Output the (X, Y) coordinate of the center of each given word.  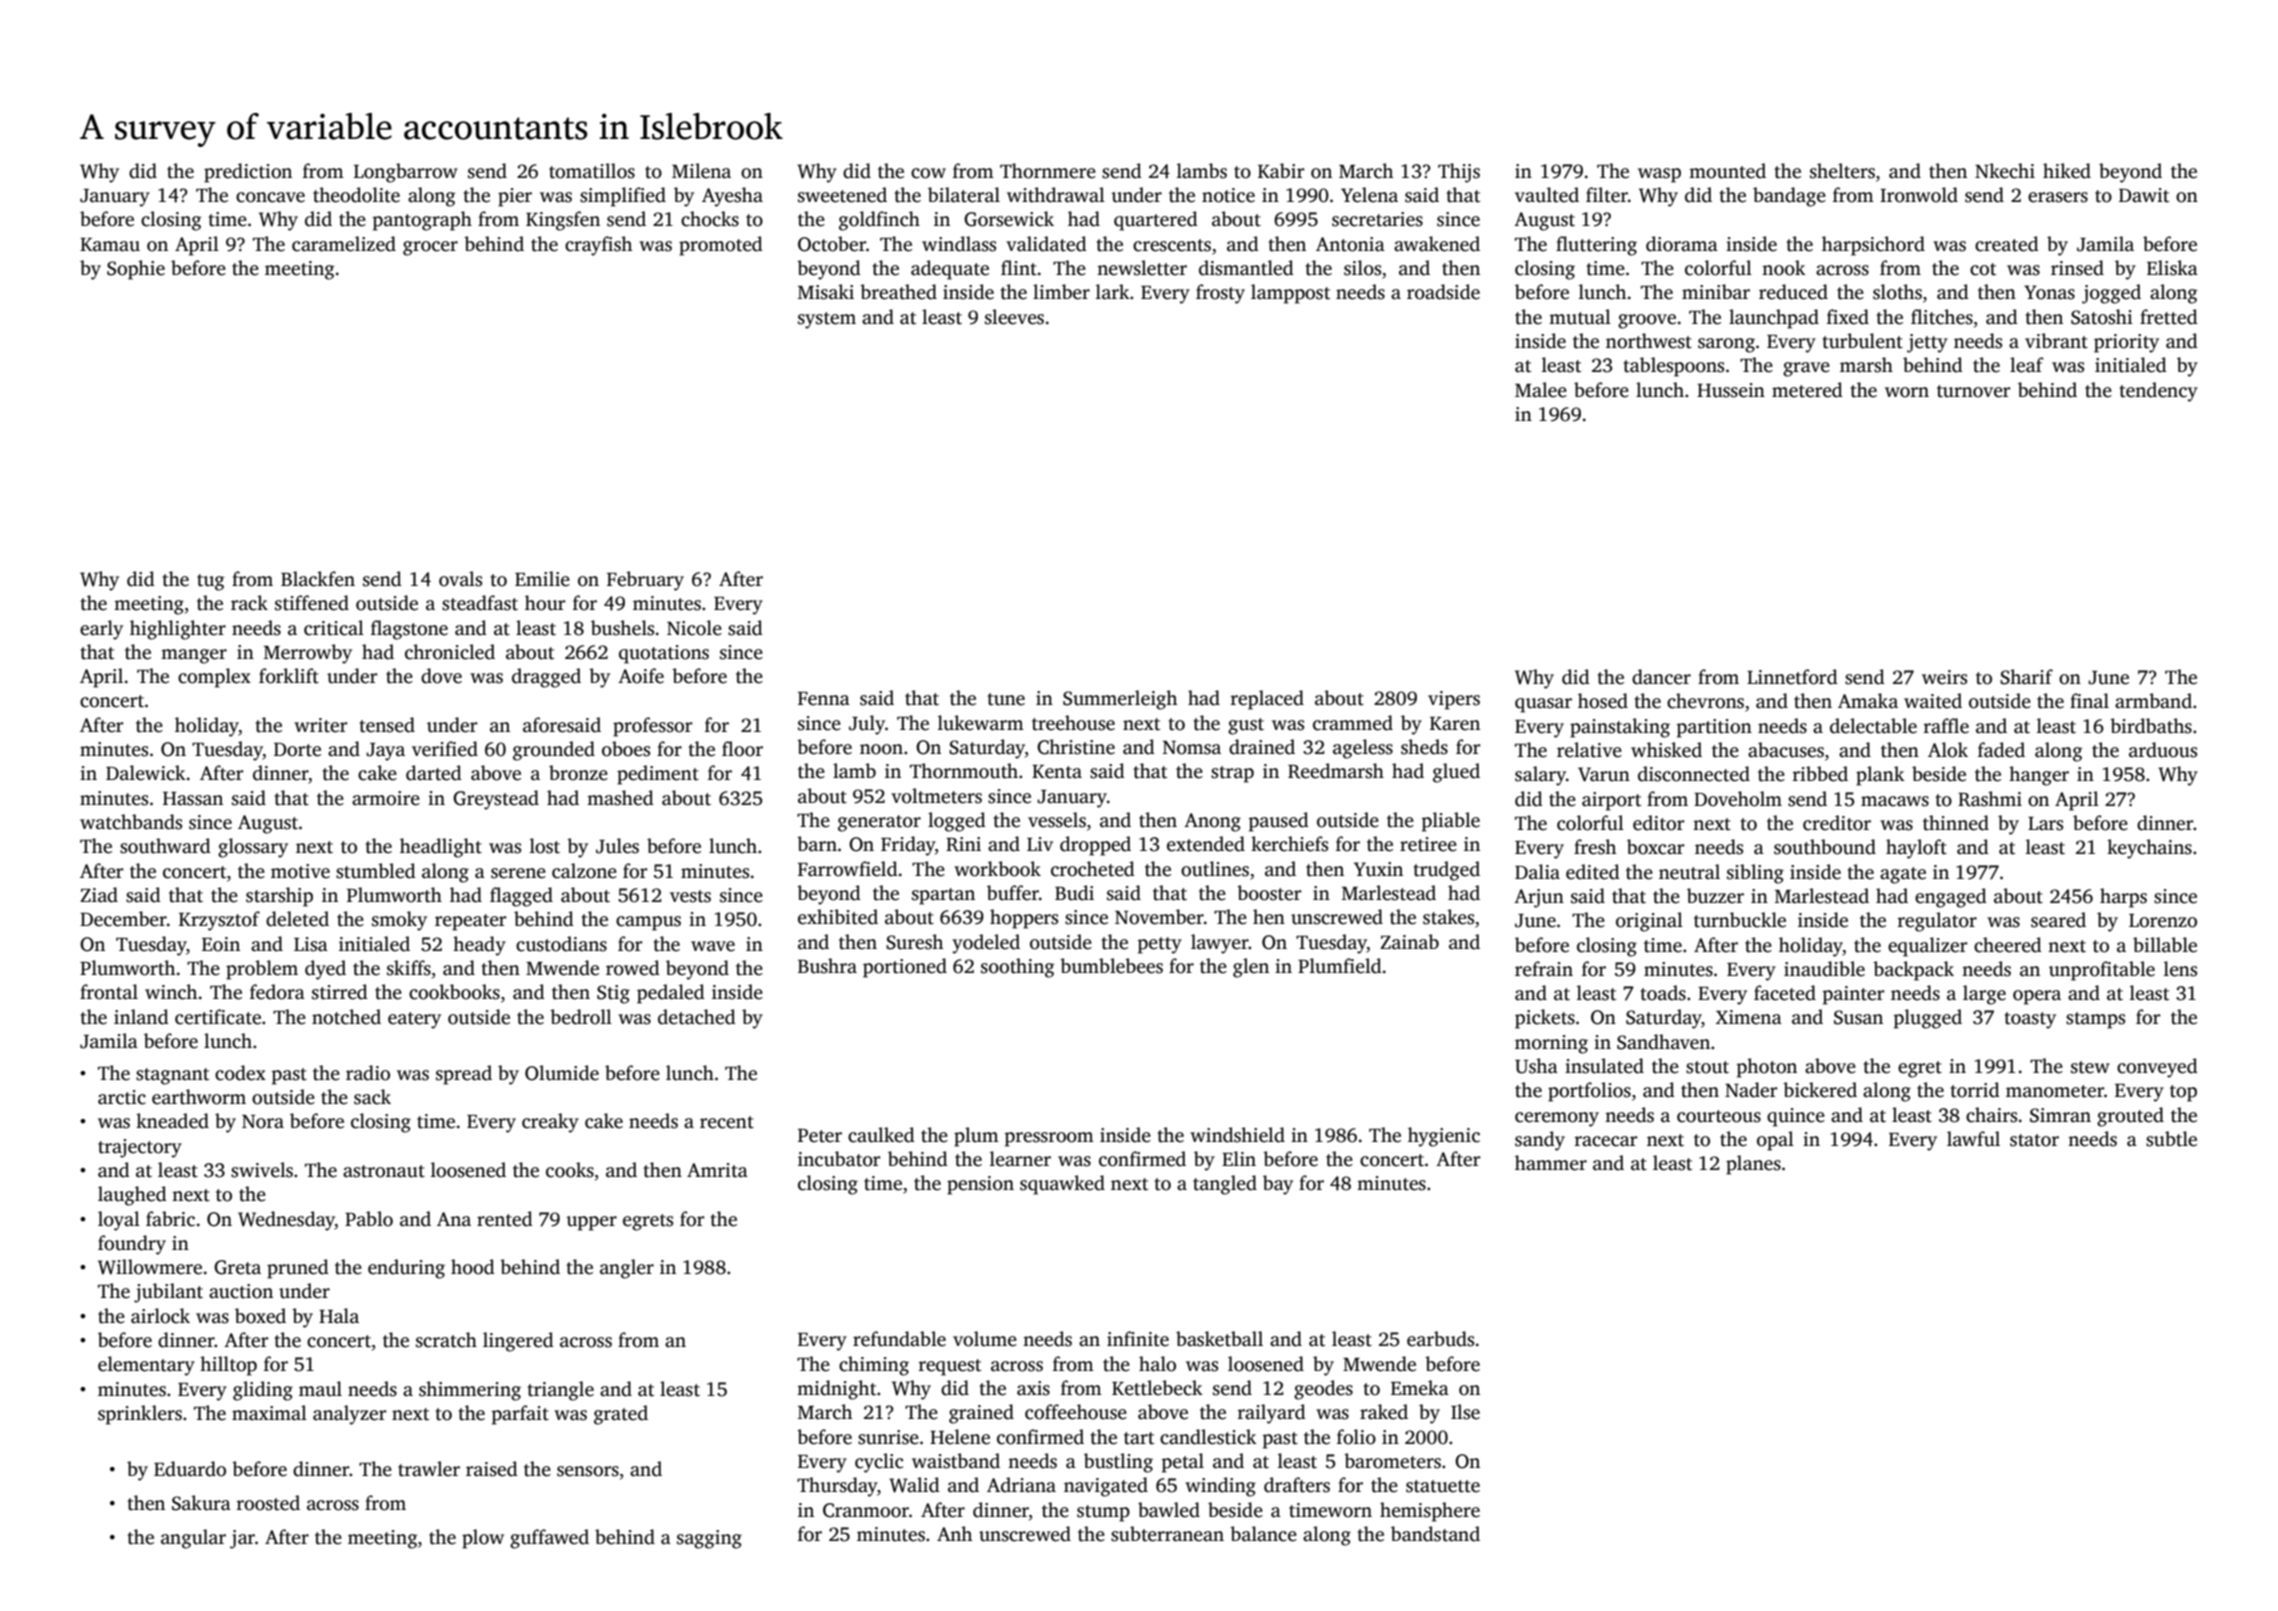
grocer (430, 248)
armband (2153, 701)
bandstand (1435, 1534)
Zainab (1409, 942)
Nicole (694, 628)
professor (652, 727)
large (1984, 995)
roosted (268, 1503)
